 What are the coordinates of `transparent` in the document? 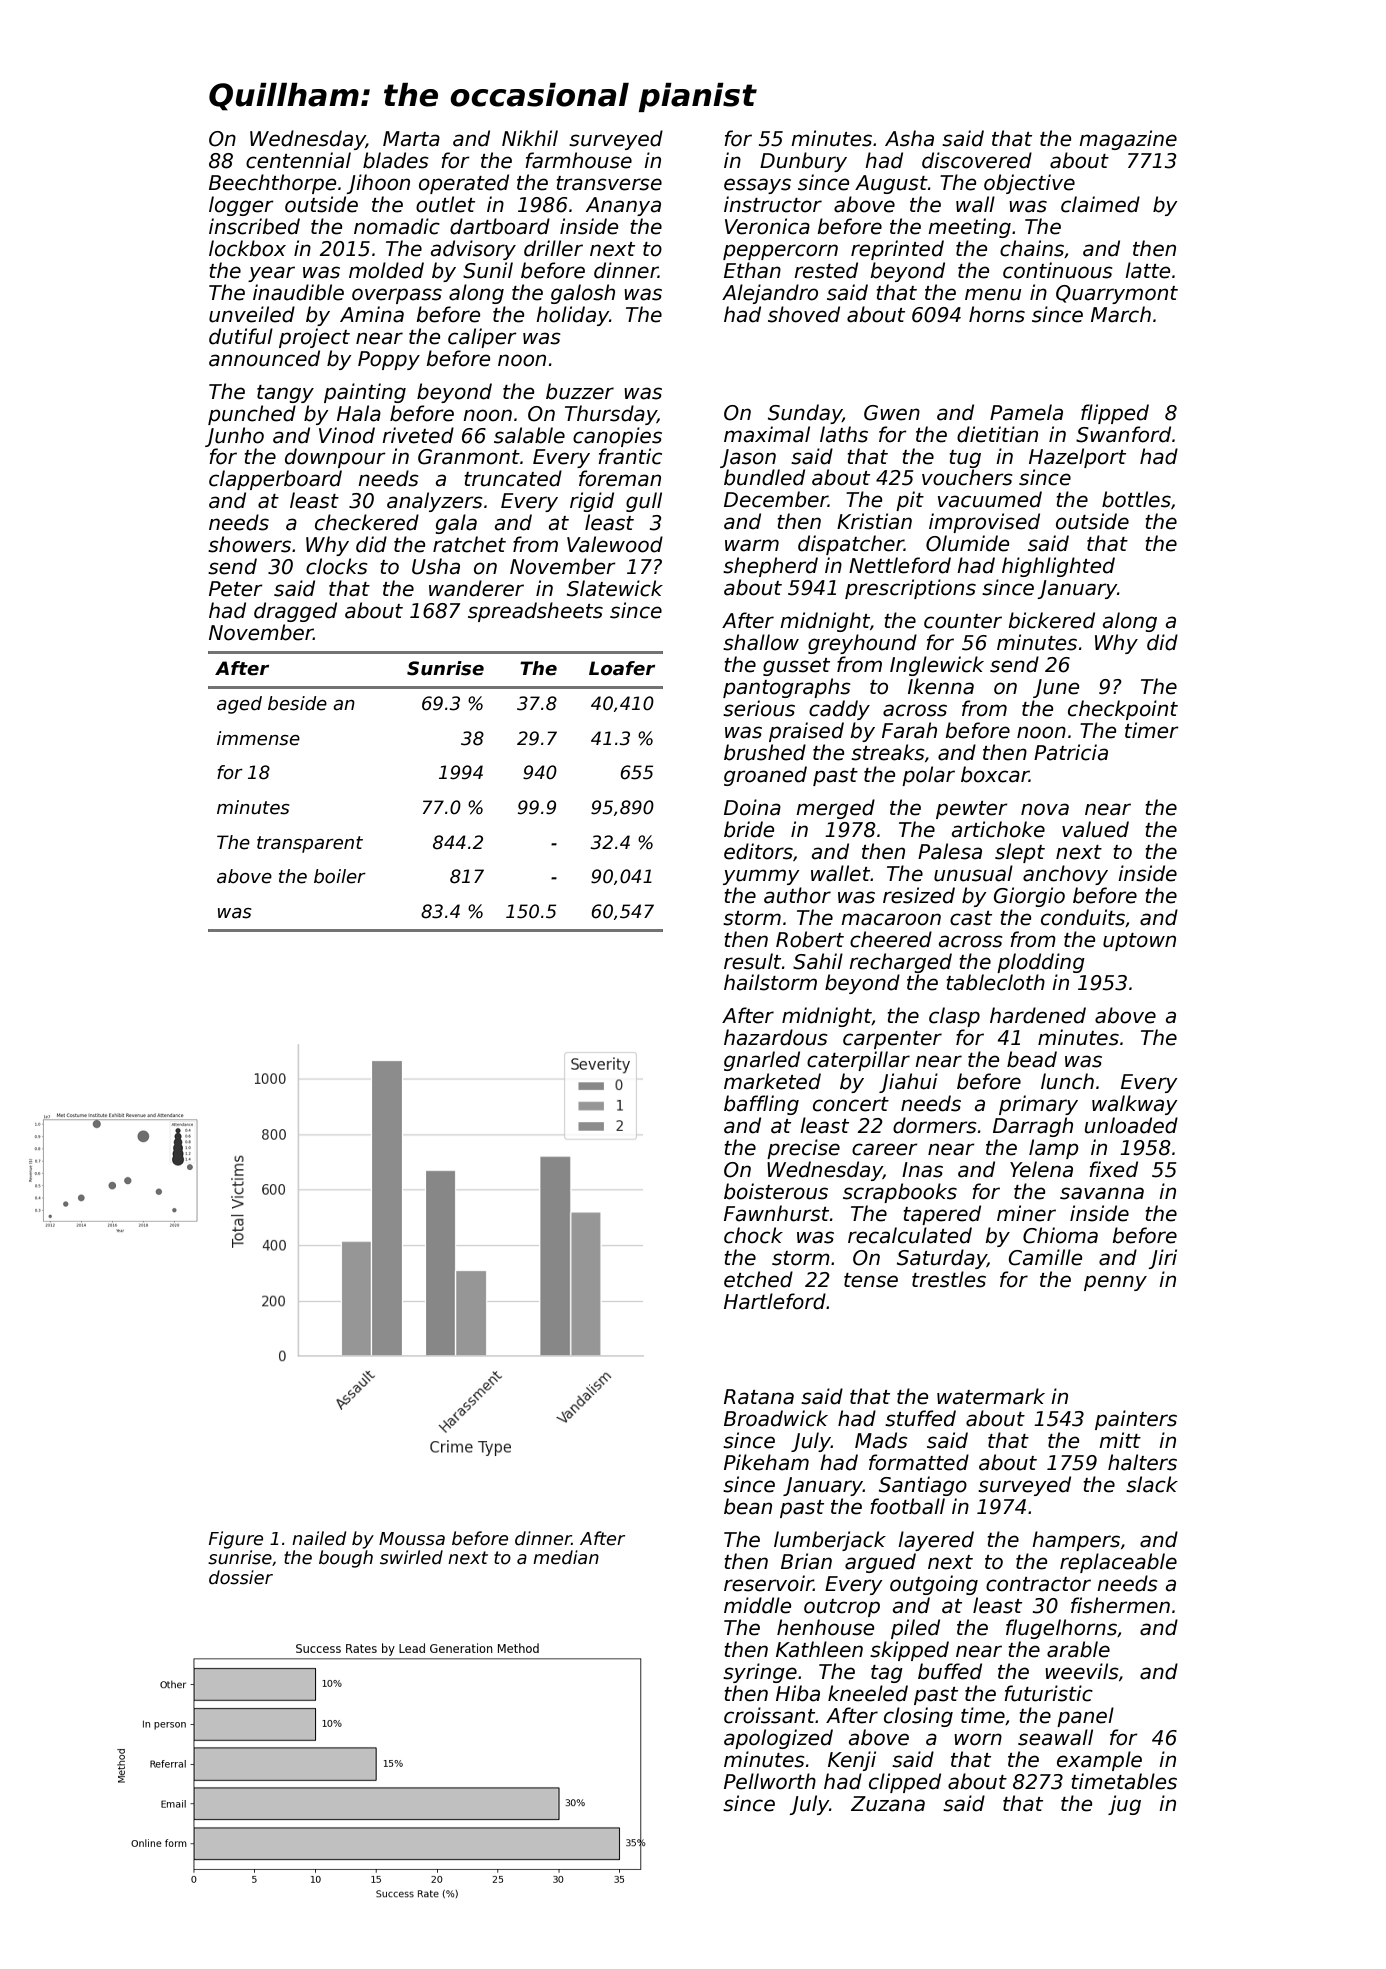 It's located at (310, 844).
